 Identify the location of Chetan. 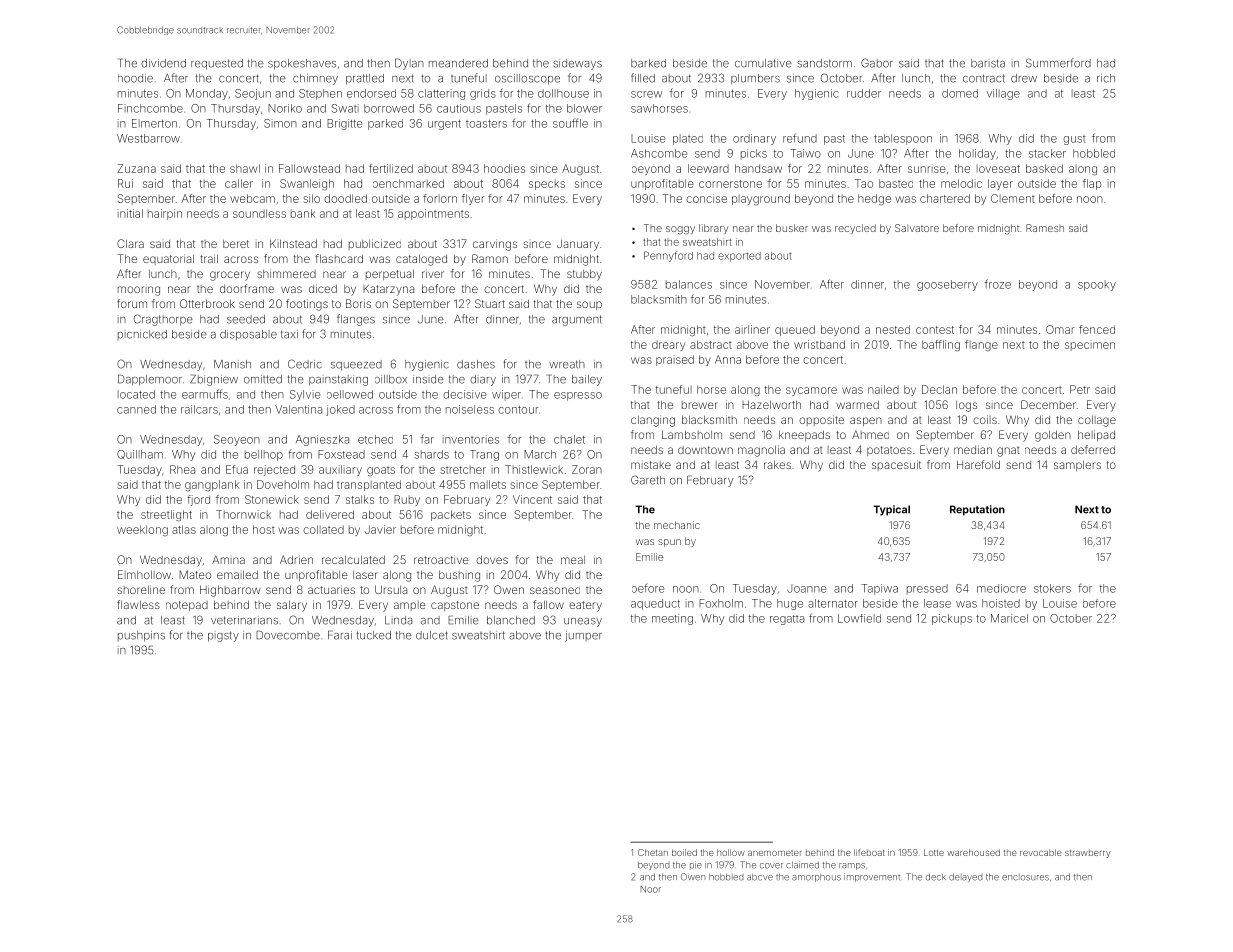
(653, 852).
